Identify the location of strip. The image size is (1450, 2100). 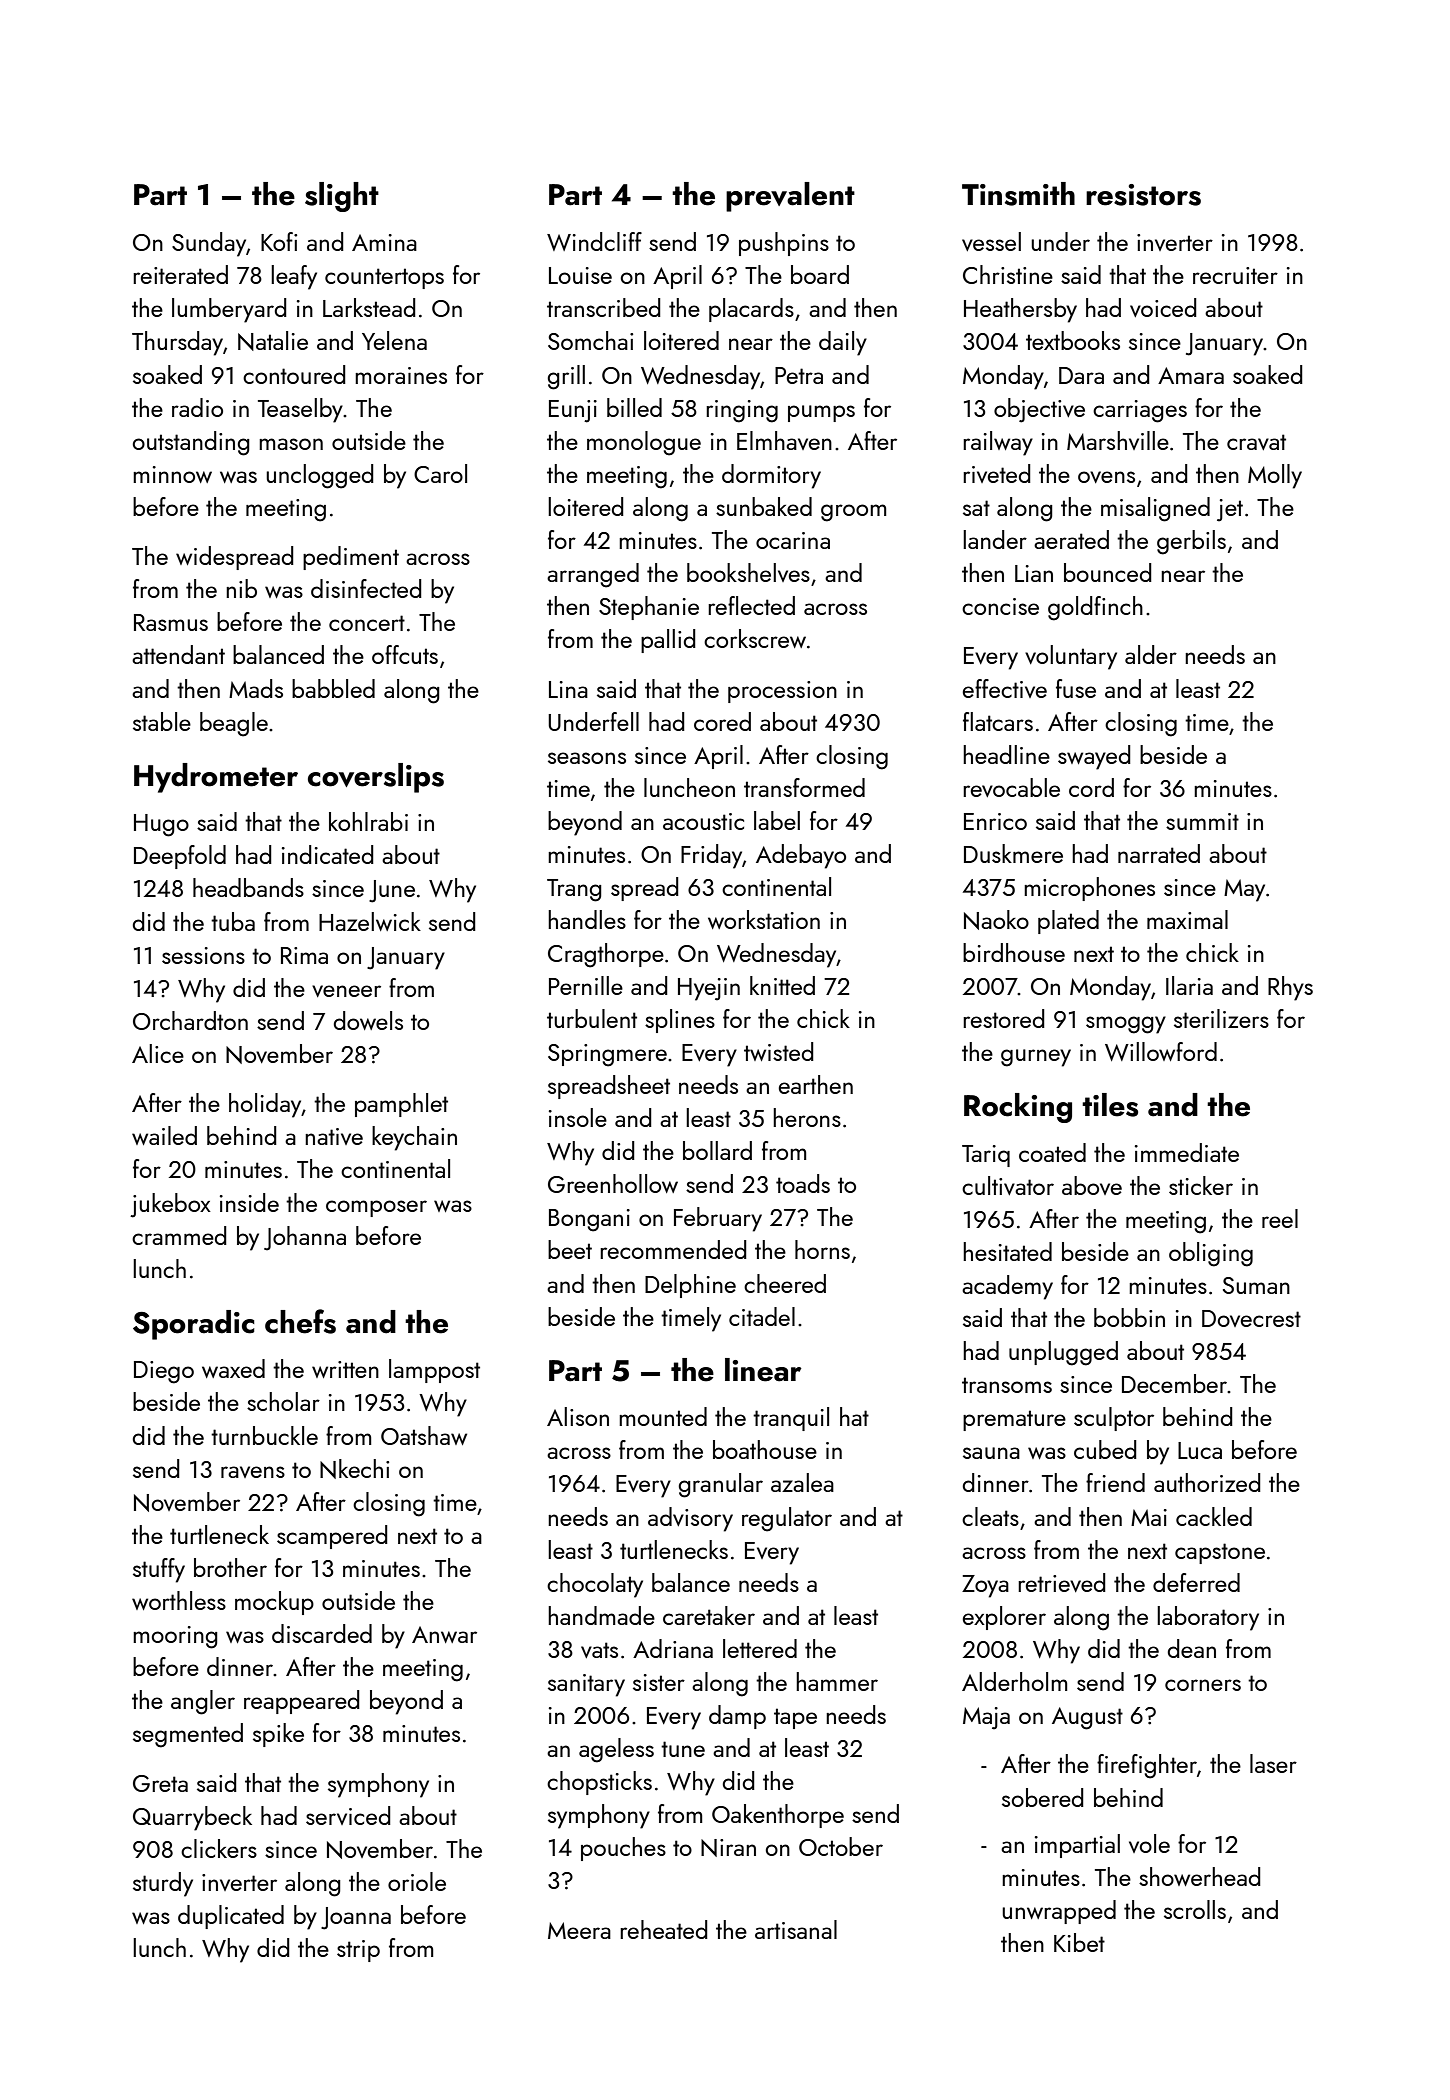
(358, 1951).
